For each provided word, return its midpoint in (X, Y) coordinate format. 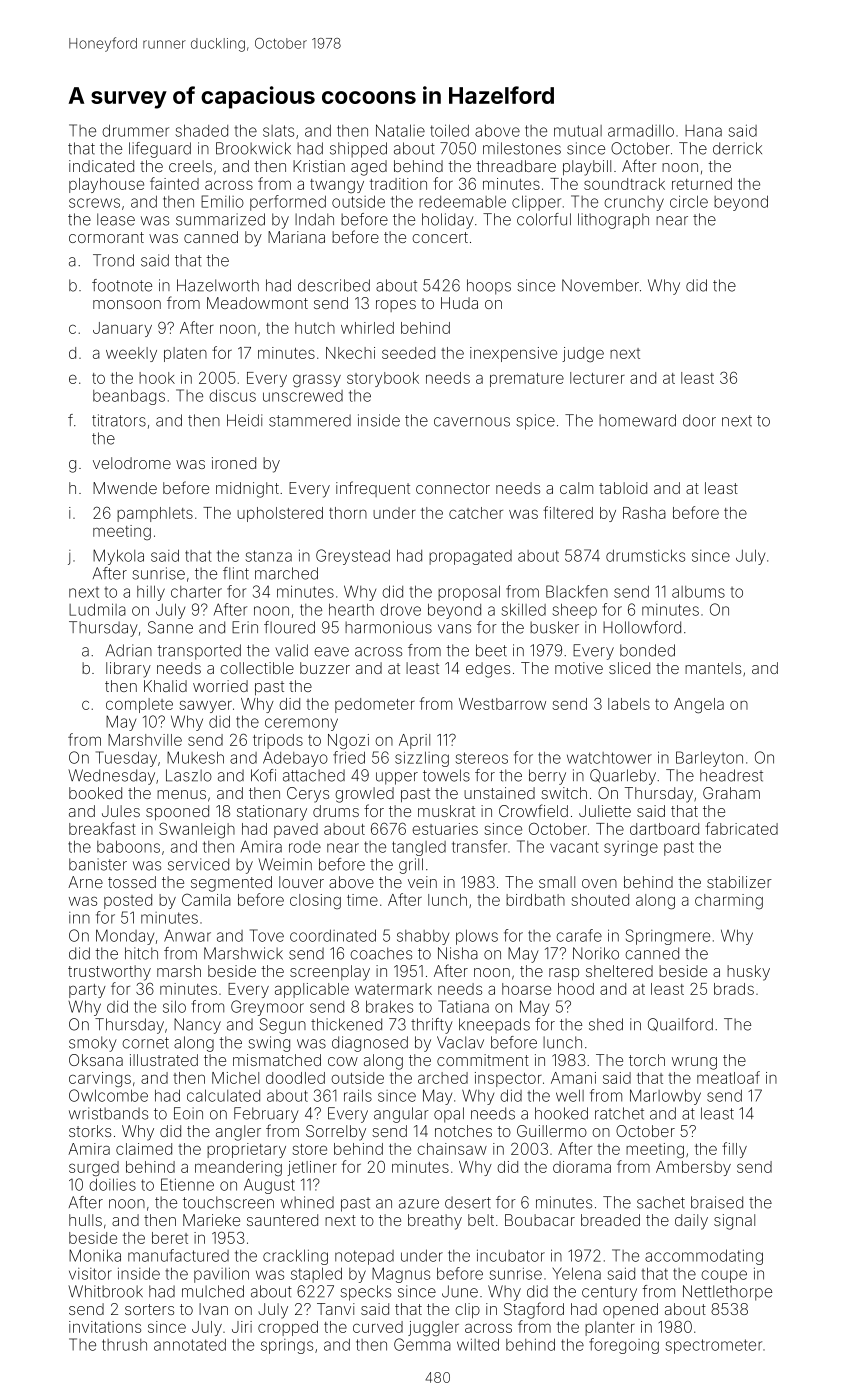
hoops (489, 287)
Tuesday (126, 759)
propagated (470, 557)
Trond (113, 260)
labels (629, 704)
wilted (478, 1344)
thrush (124, 1345)
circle (689, 201)
